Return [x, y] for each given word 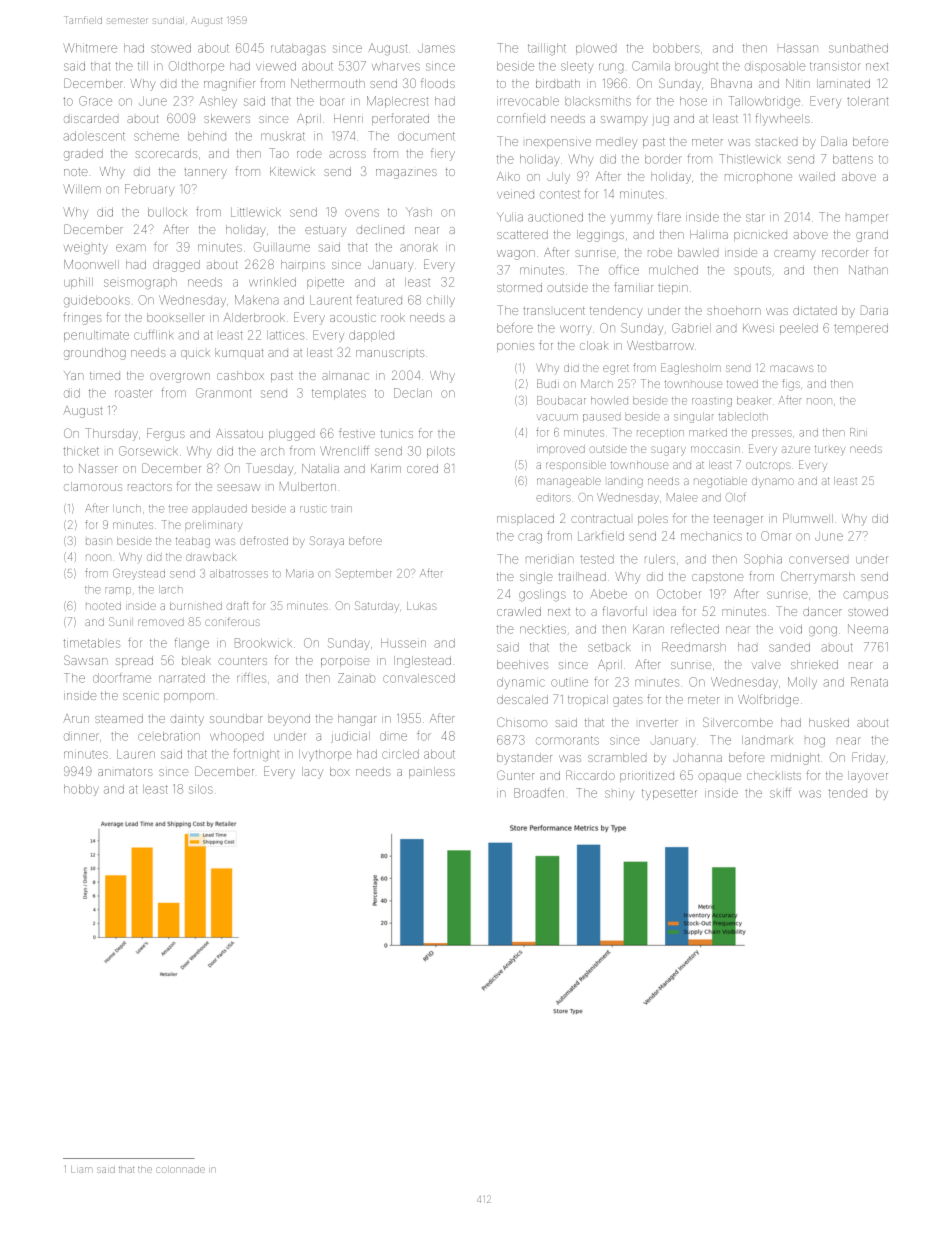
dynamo [773, 482]
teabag [193, 542]
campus [865, 595]
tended [848, 793]
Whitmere [90, 48]
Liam [81, 1169]
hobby [81, 790]
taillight [547, 49]
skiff [780, 793]
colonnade [180, 1170]
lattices [285, 335]
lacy [312, 773]
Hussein [403, 643]
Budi [548, 383]
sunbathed [858, 48]
